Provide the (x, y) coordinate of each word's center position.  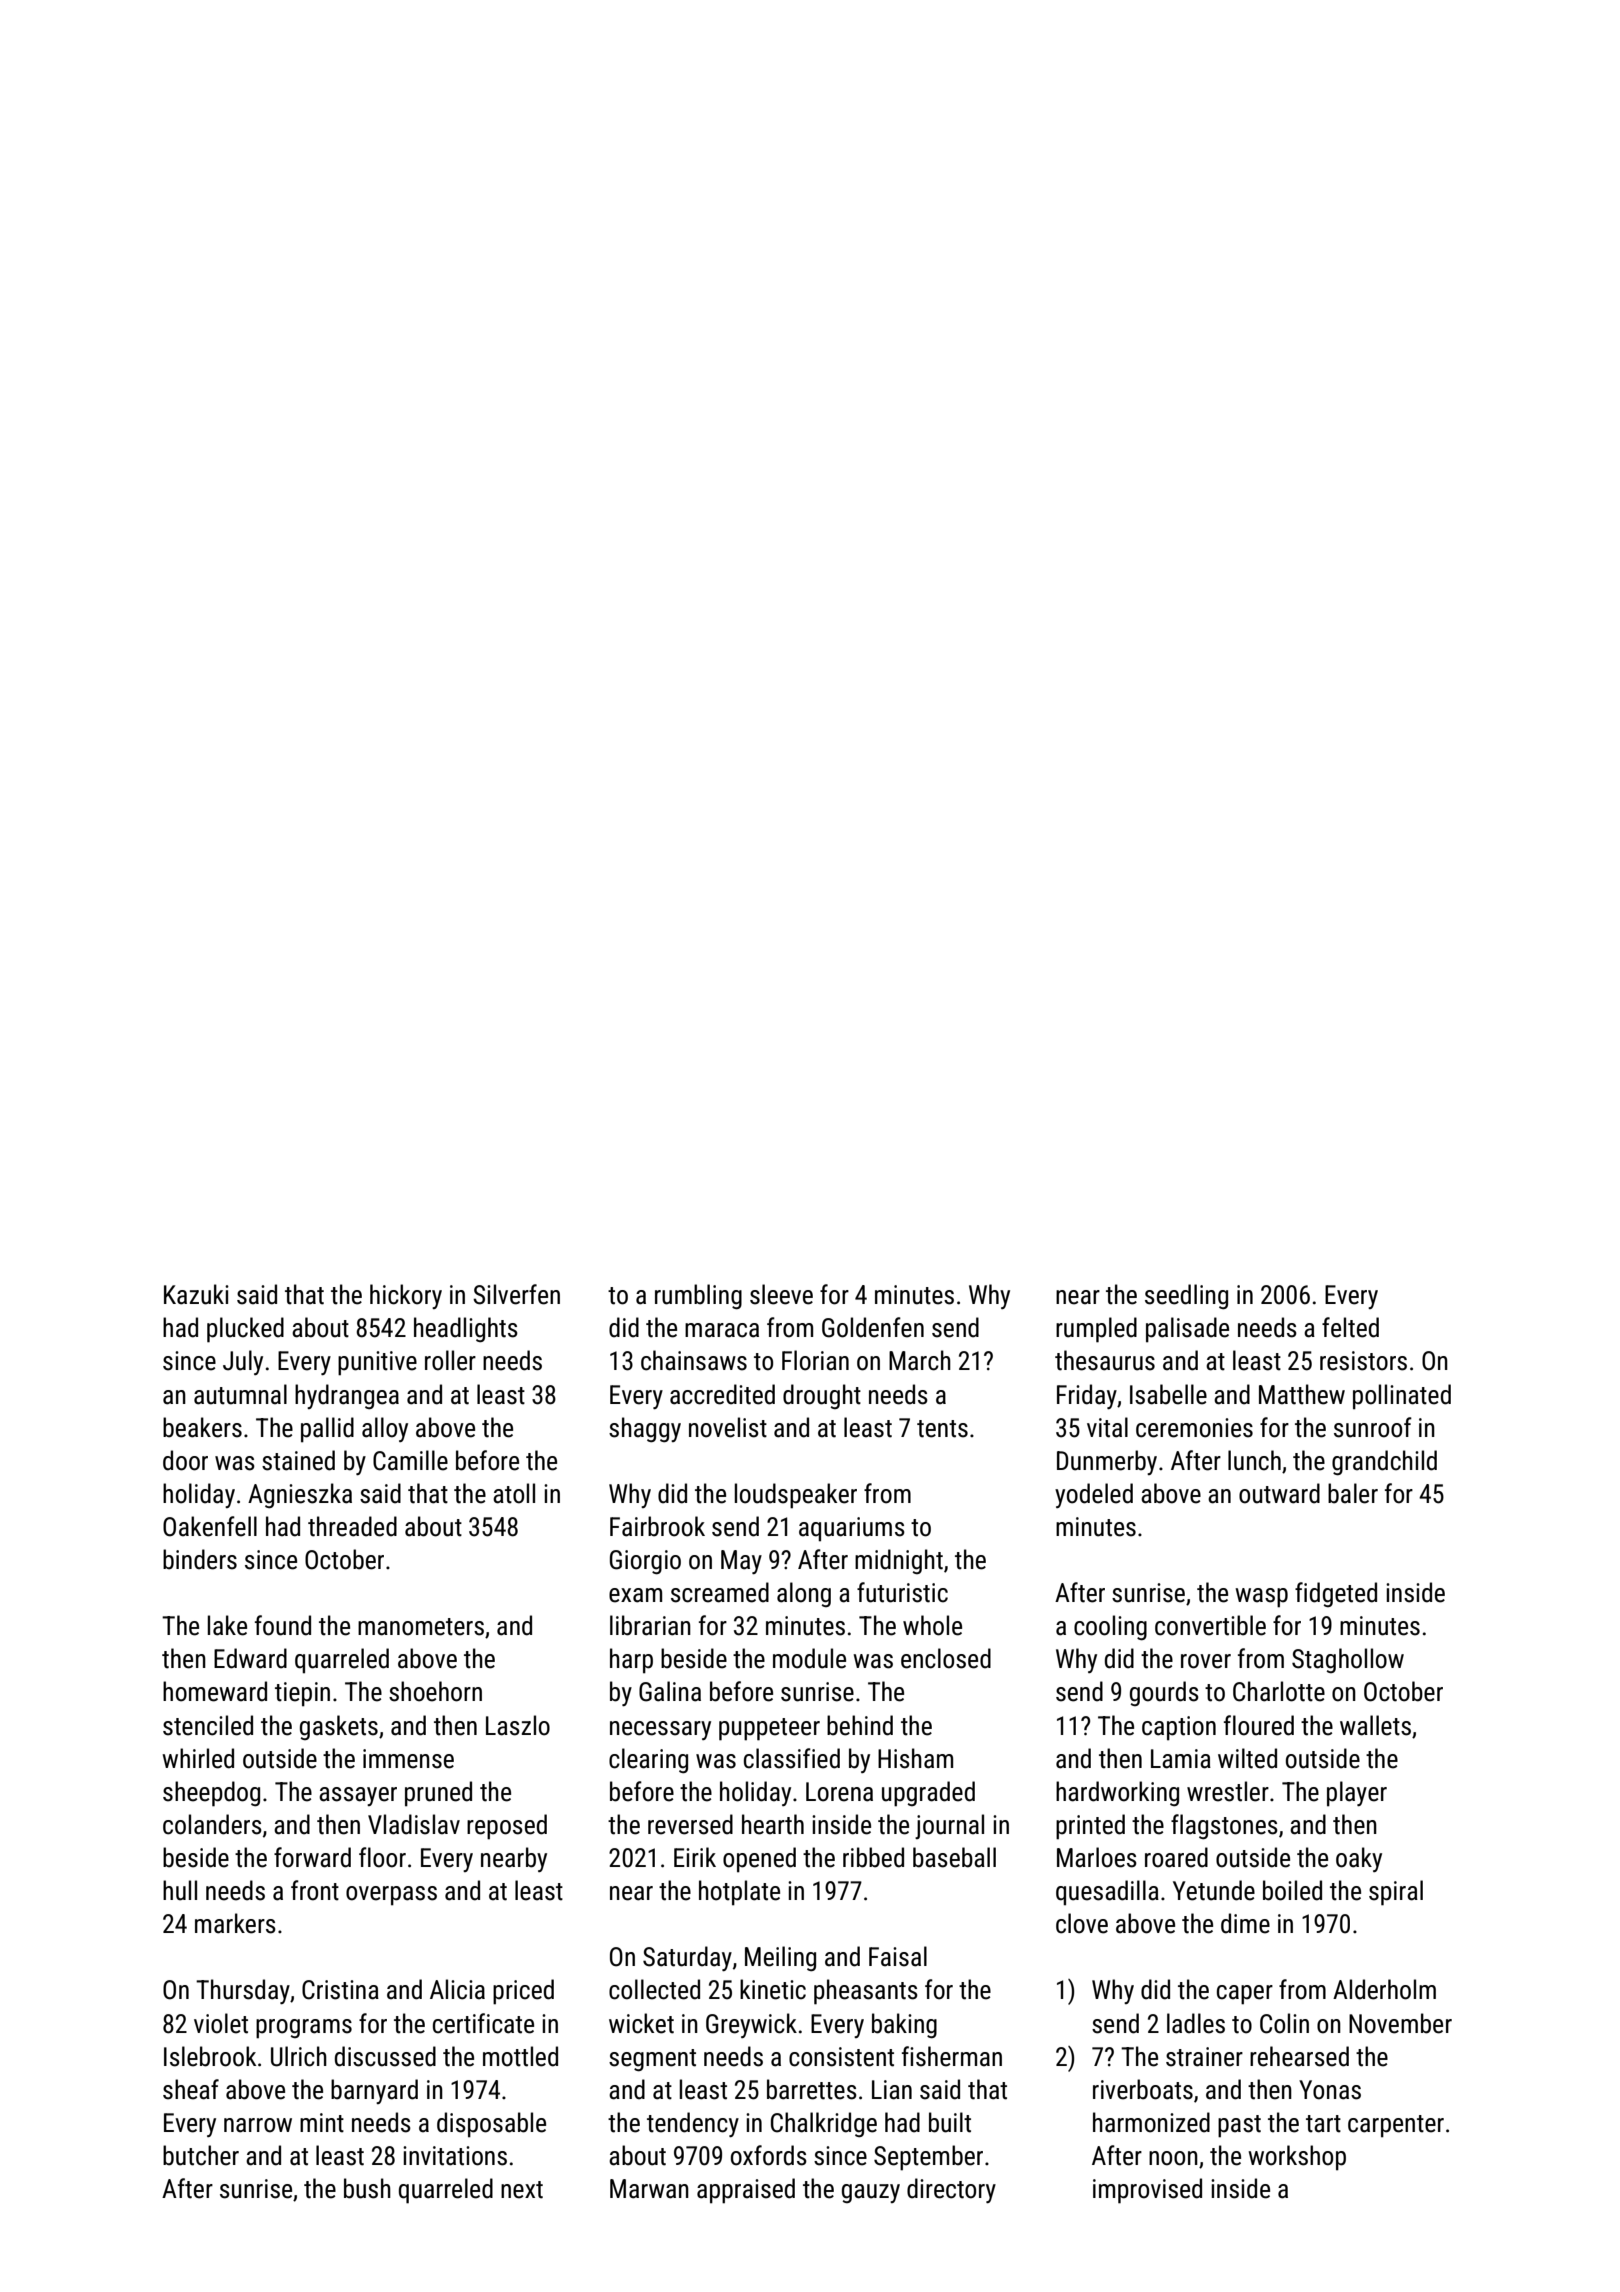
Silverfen (516, 1294)
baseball (954, 1857)
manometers (421, 1627)
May (741, 1562)
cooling (1110, 1628)
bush (367, 2188)
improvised (1147, 2191)
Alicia (457, 1989)
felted (1350, 1327)
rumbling (698, 1297)
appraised (746, 2191)
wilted (1247, 1758)
